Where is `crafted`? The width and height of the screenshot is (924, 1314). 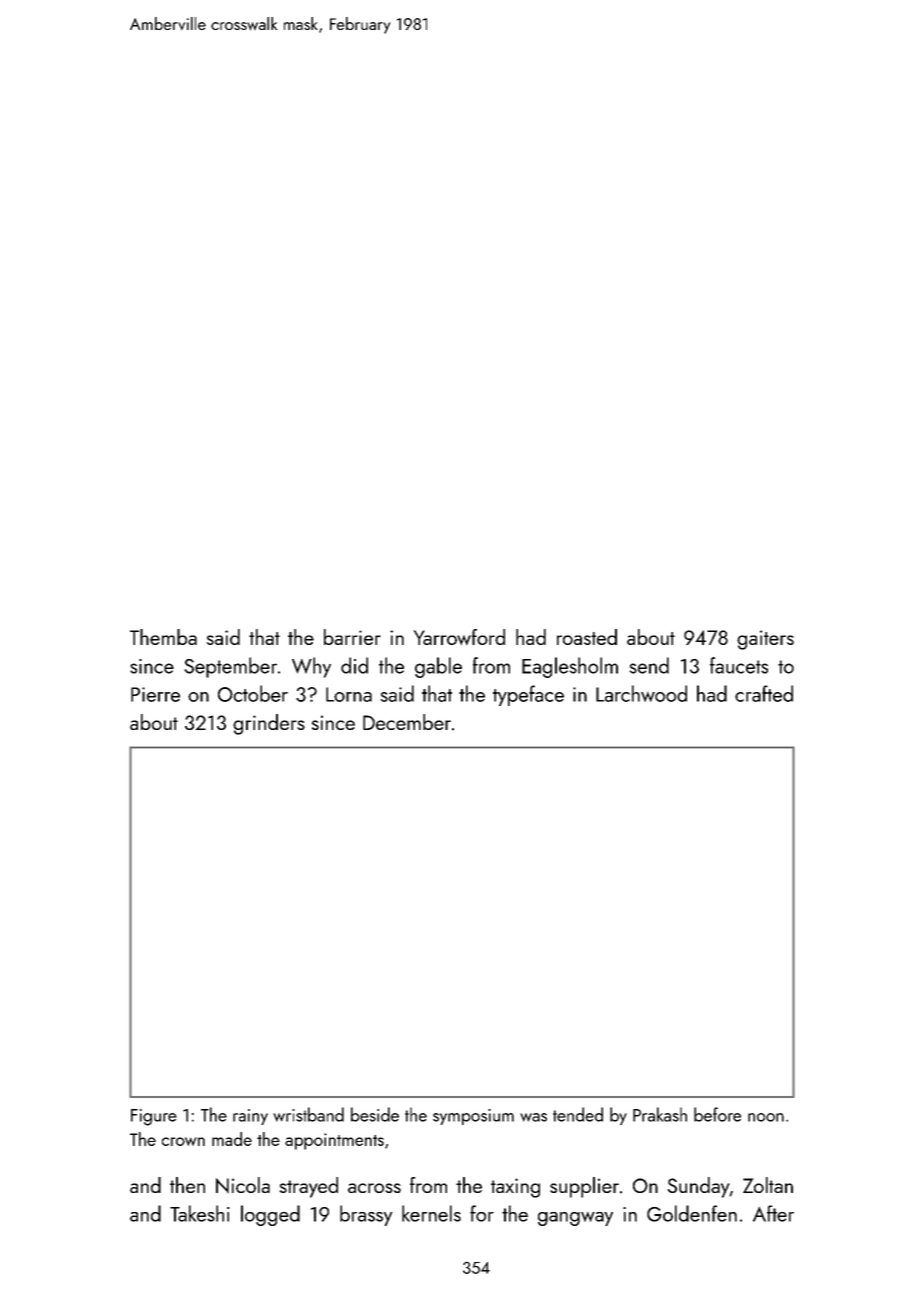 crafted is located at coordinates (764, 693).
